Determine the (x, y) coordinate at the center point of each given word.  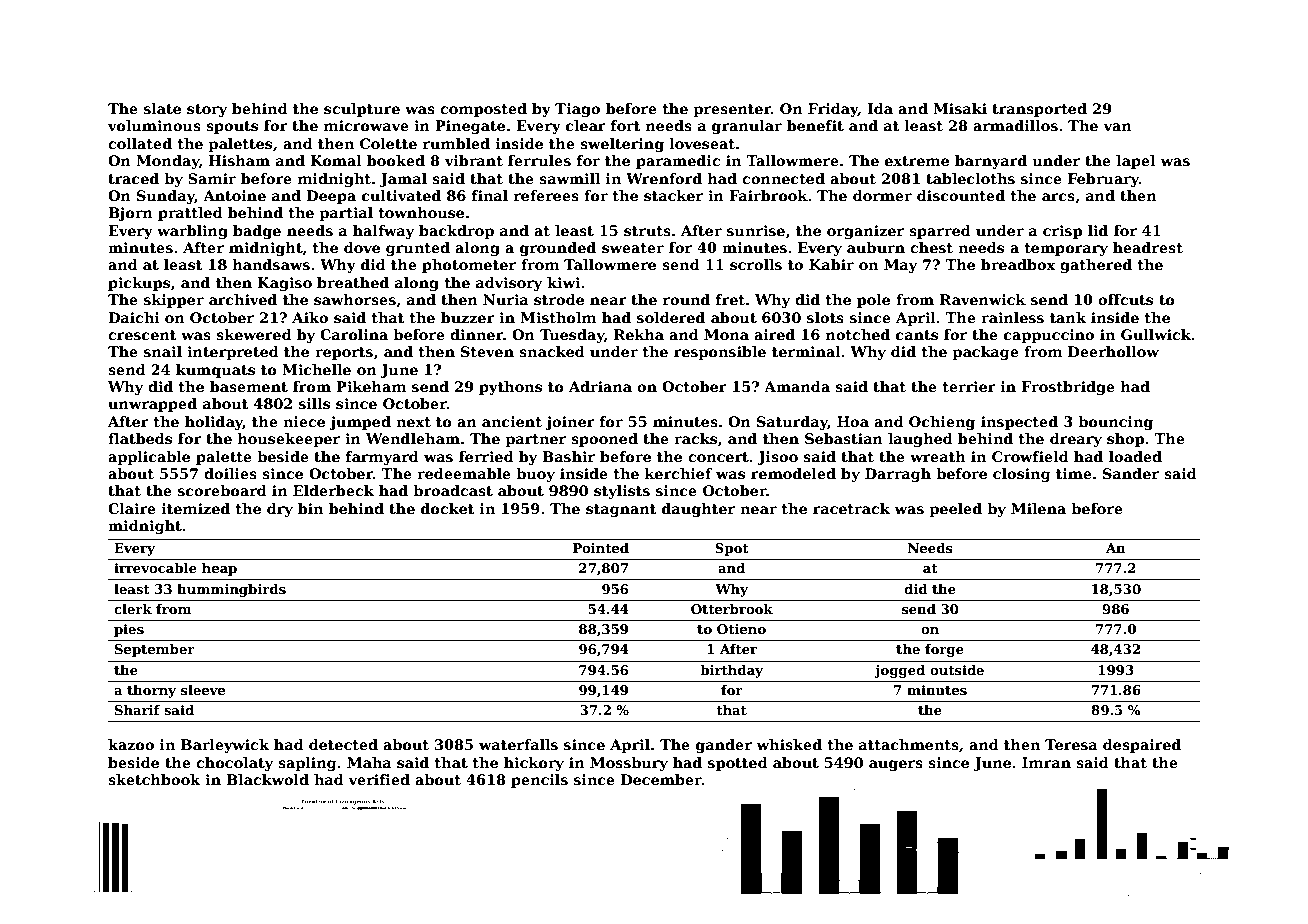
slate (162, 108)
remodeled (793, 473)
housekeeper (288, 440)
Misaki (960, 108)
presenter (732, 110)
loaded (1135, 456)
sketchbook (154, 779)
